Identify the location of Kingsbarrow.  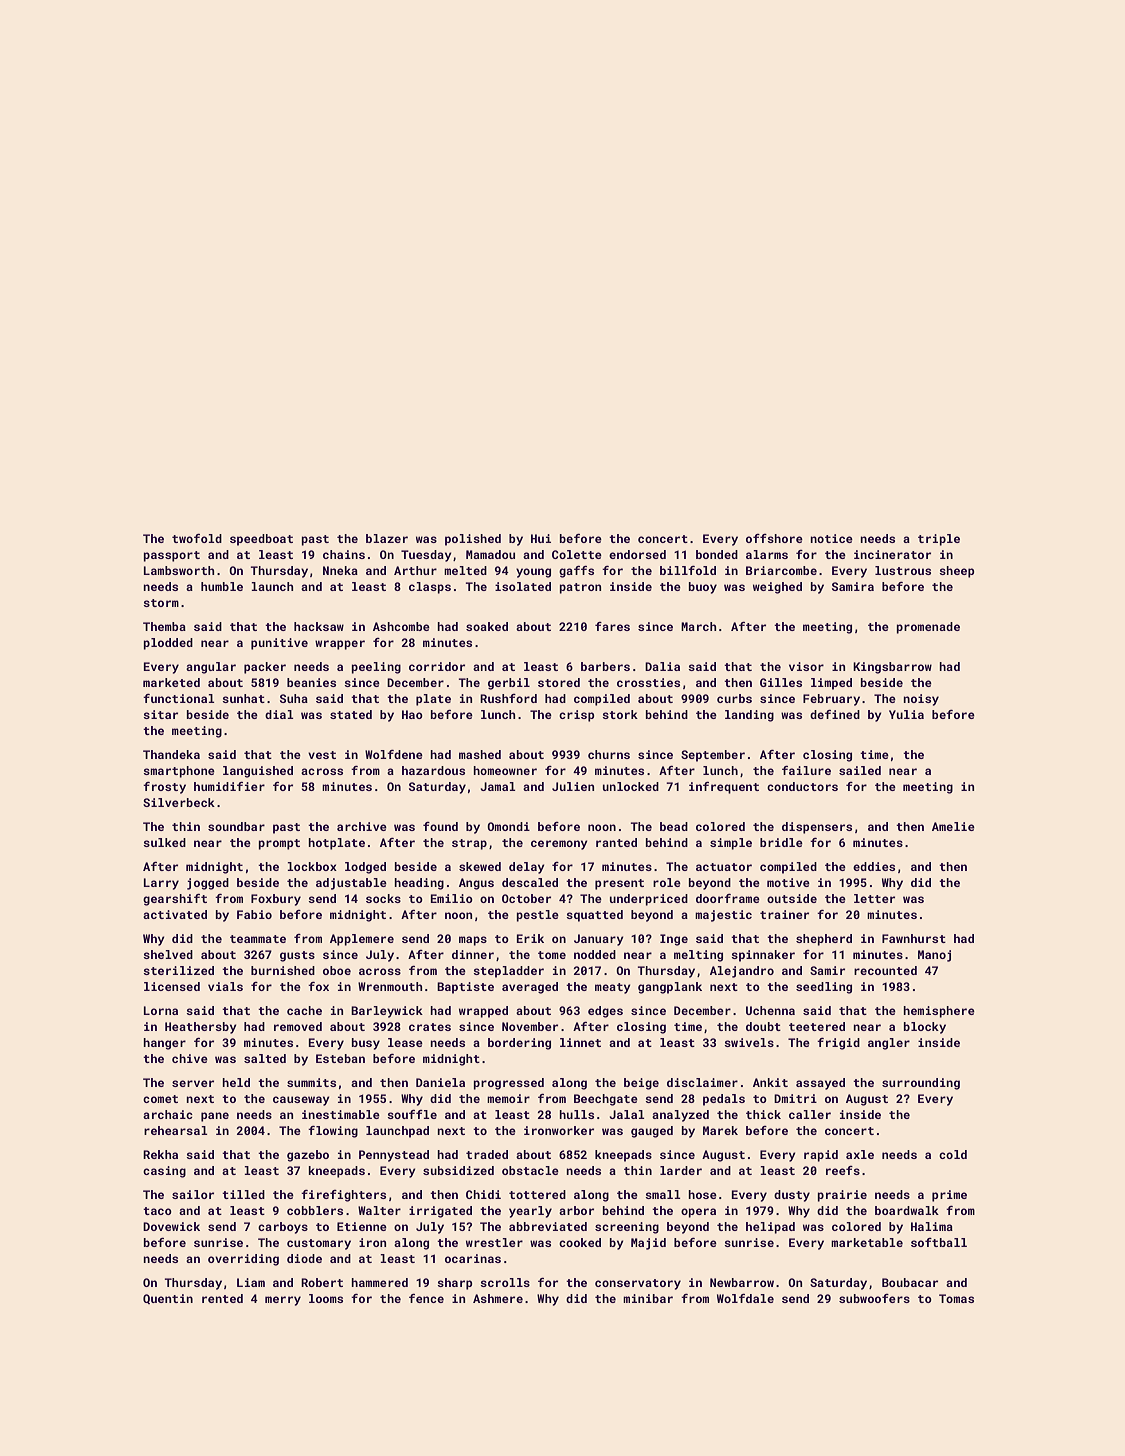
(892, 668).
